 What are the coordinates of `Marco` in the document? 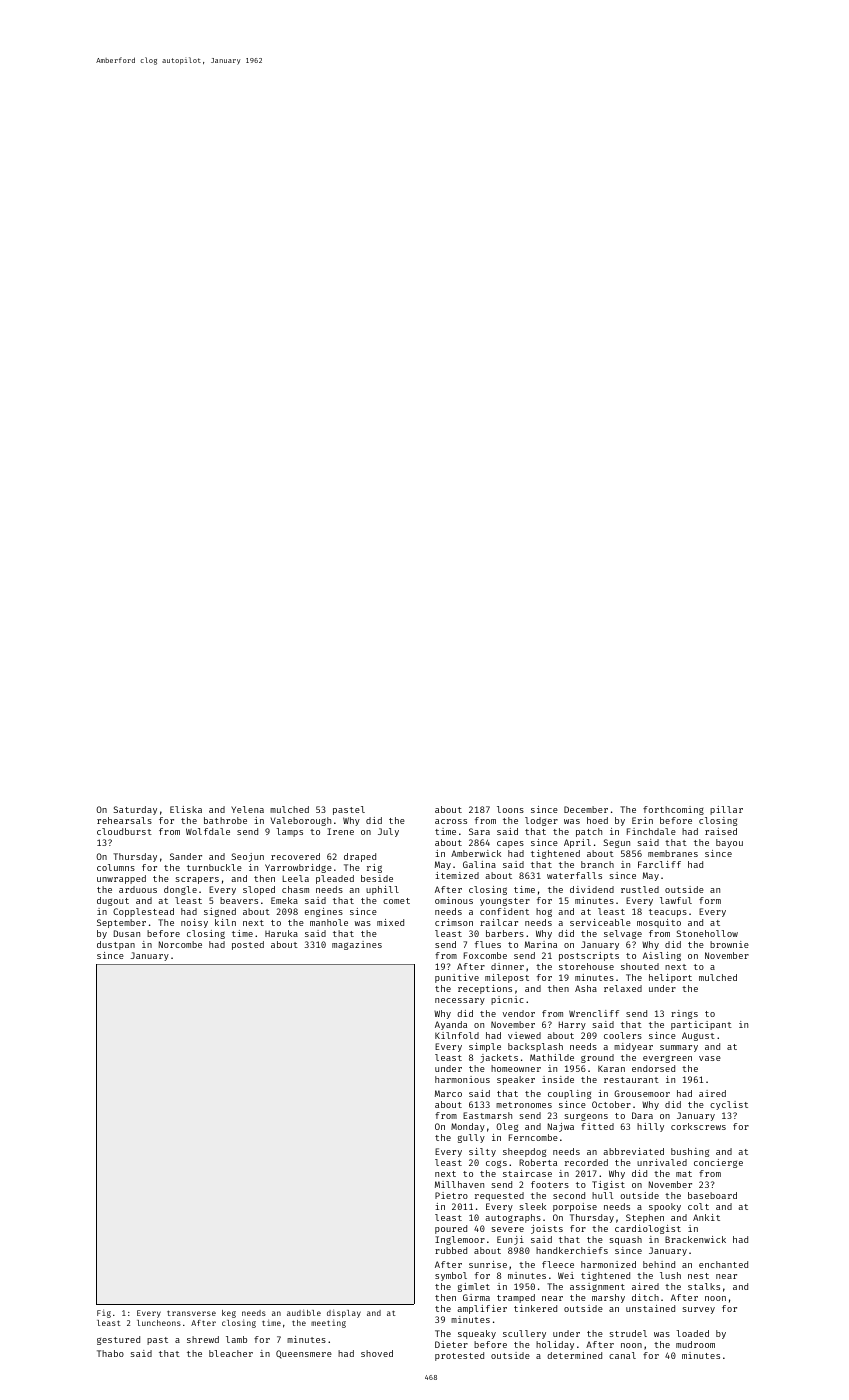 It's located at (448, 1093).
